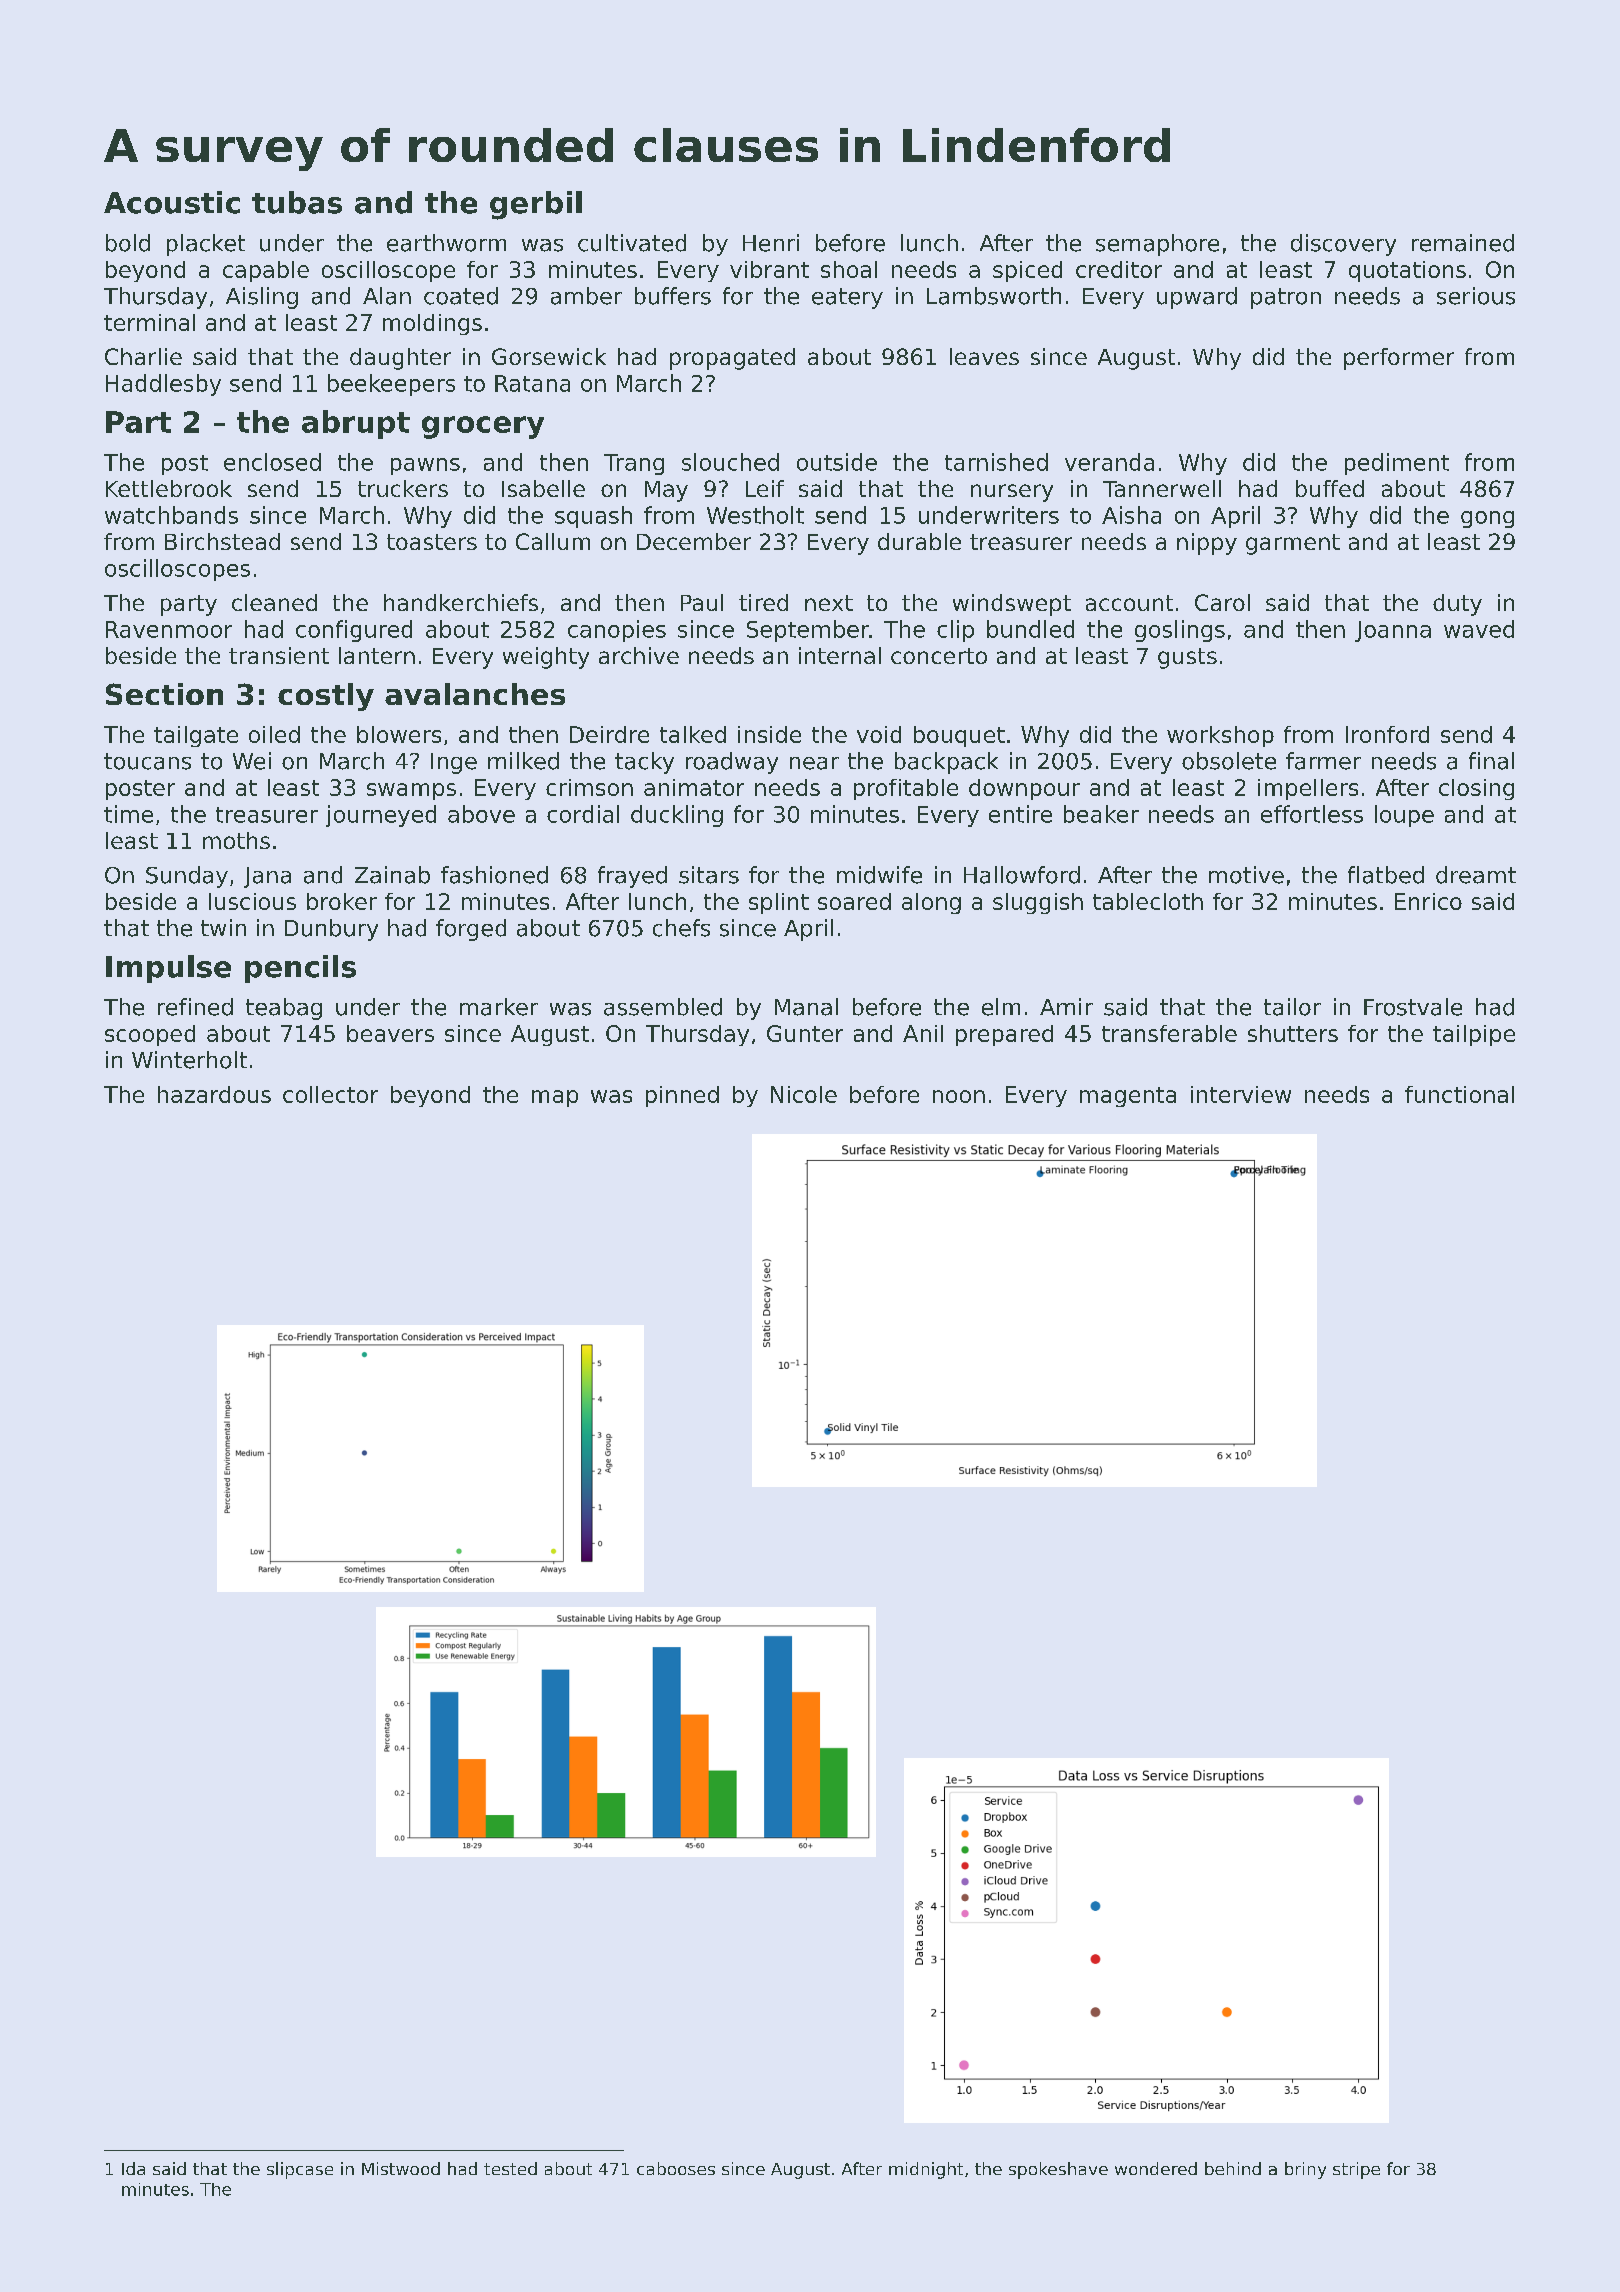 This screenshot has width=1620, height=2292. What do you see at coordinates (149, 322) in the screenshot?
I see `terminal` at bounding box center [149, 322].
